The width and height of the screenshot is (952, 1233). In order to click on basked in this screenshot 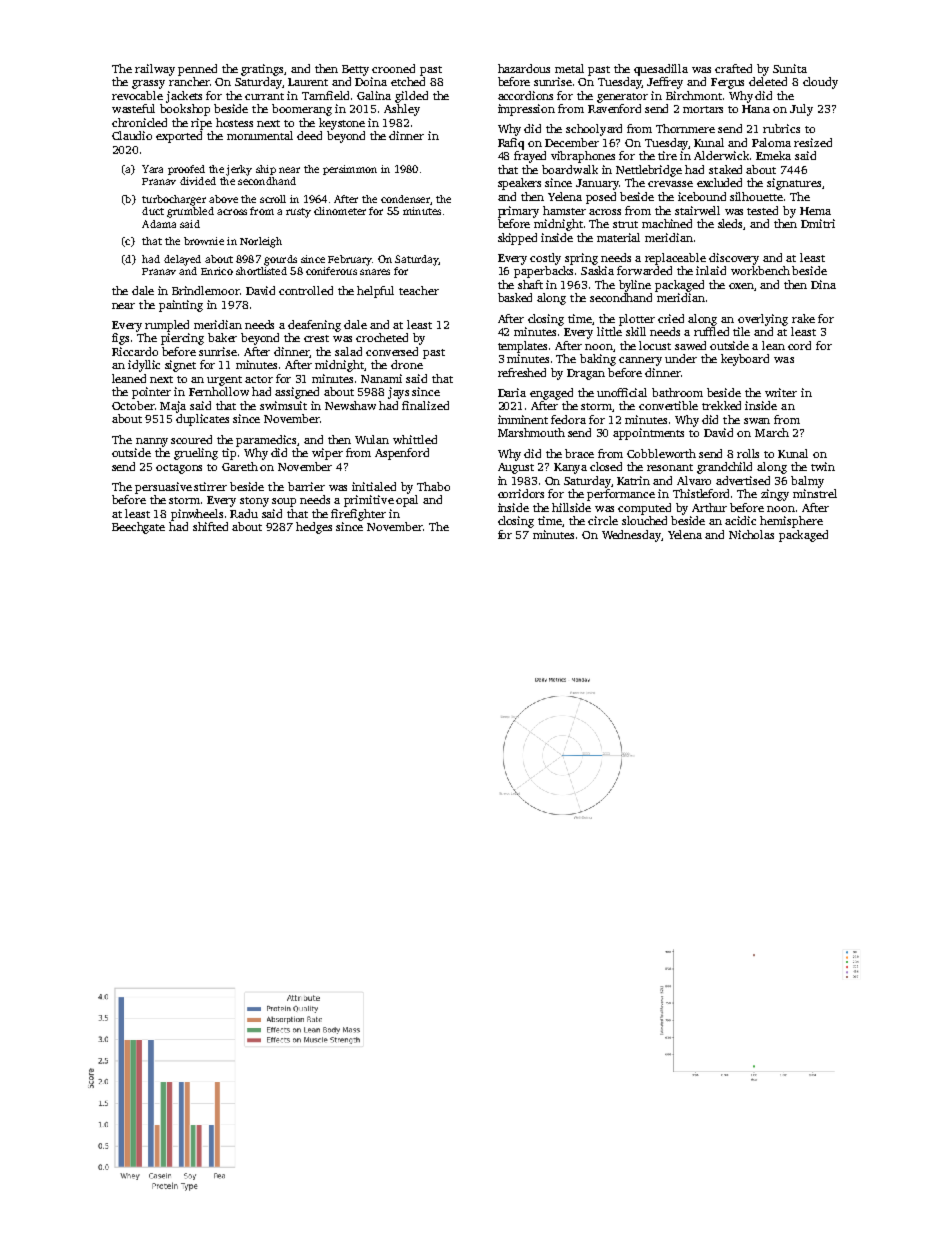, I will do `click(515, 297)`.
